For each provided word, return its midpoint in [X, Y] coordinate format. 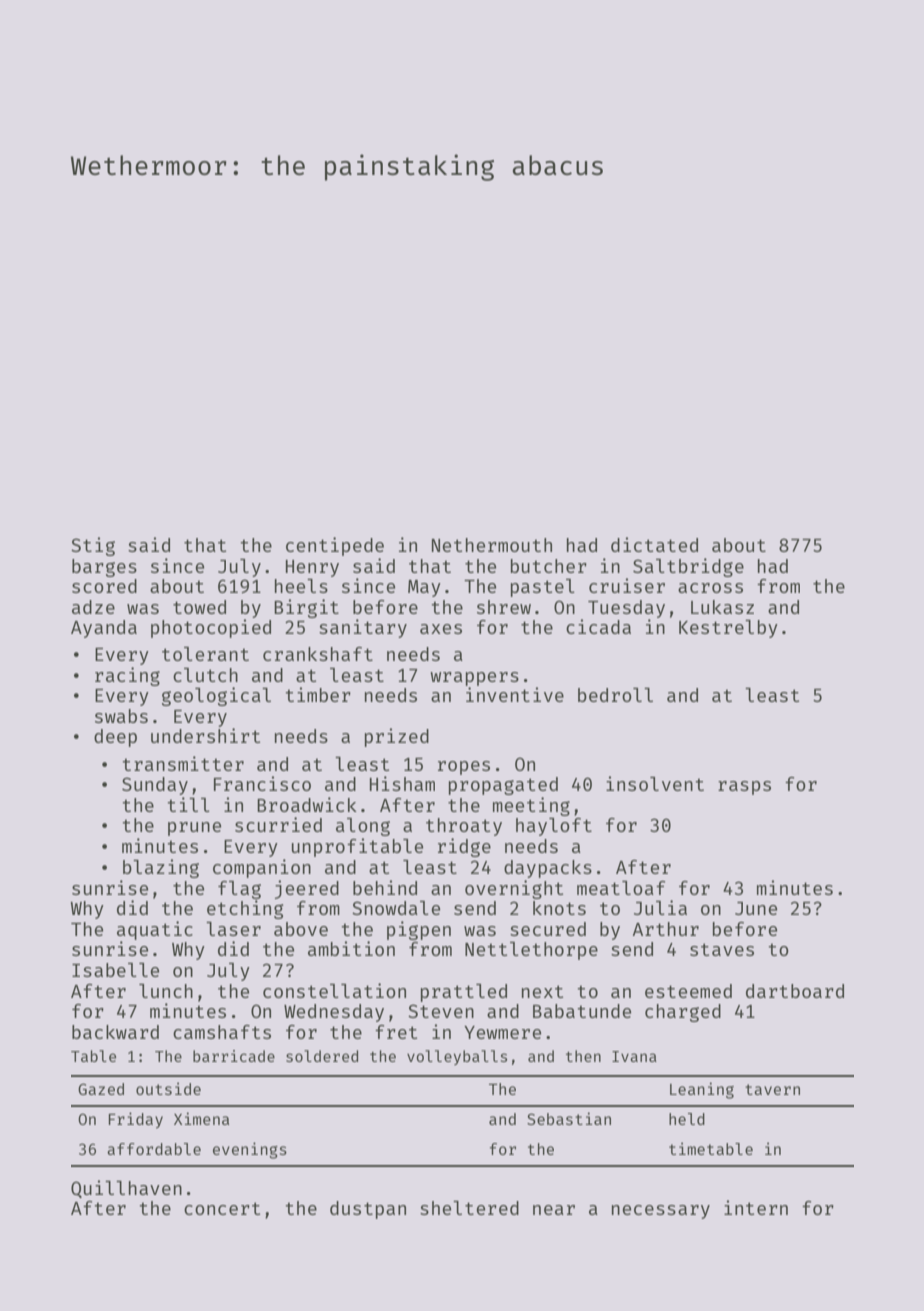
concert [222, 1208]
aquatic [155, 930]
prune [194, 829]
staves [722, 949]
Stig [93, 546]
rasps [744, 788]
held [687, 1119]
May [424, 588]
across [710, 588]
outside [168, 1088]
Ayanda [104, 629]
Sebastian [569, 1118]
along [363, 827]
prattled [464, 993]
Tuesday [626, 609]
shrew [504, 607]
